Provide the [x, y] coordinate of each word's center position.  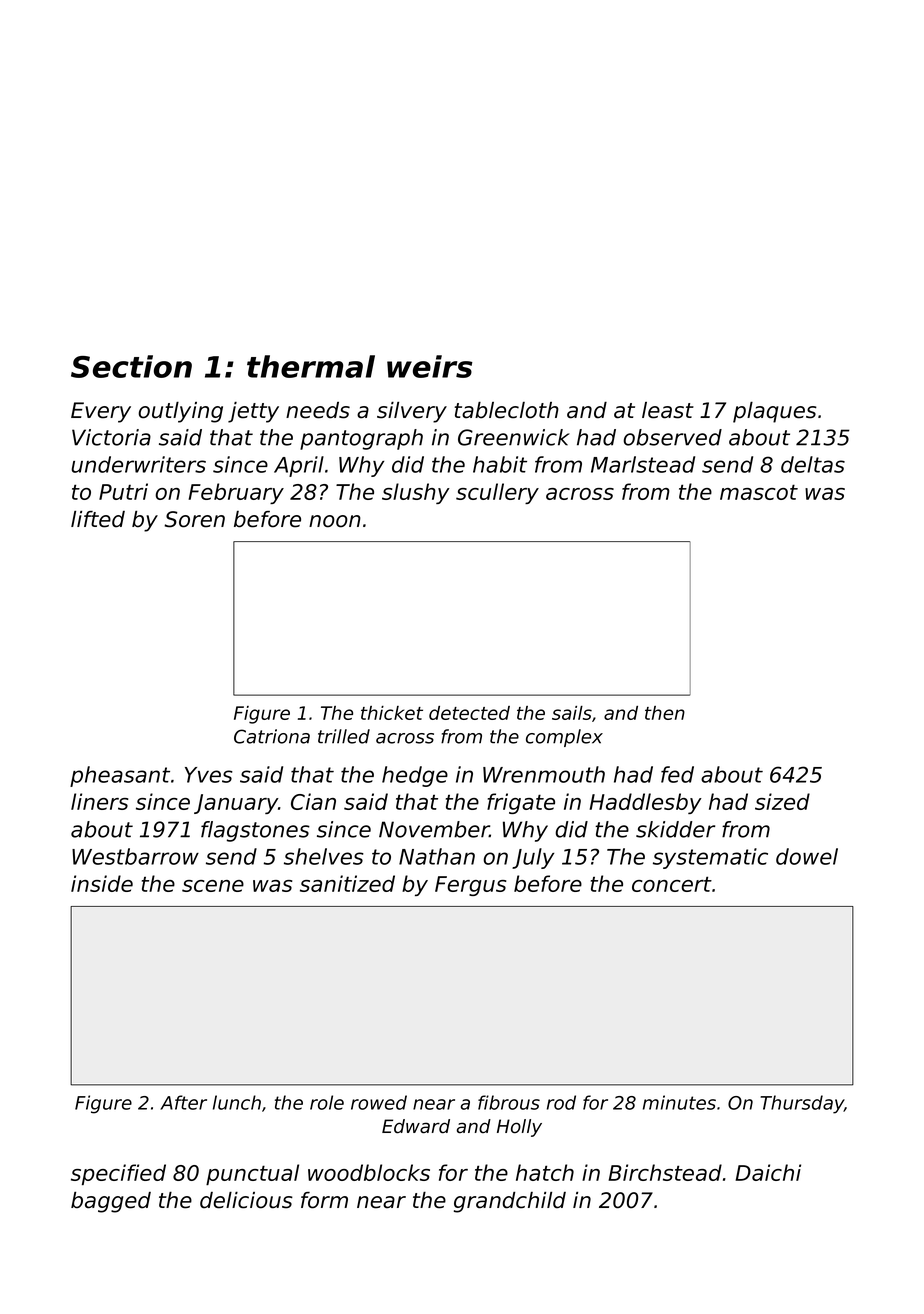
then [665, 713]
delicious [246, 1200]
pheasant [120, 776]
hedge [415, 776]
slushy [416, 493]
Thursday [802, 1104]
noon [335, 521]
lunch [237, 1102]
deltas [813, 464]
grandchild [510, 1202]
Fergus [470, 886]
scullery [497, 493]
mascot [759, 492]
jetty [253, 412]
